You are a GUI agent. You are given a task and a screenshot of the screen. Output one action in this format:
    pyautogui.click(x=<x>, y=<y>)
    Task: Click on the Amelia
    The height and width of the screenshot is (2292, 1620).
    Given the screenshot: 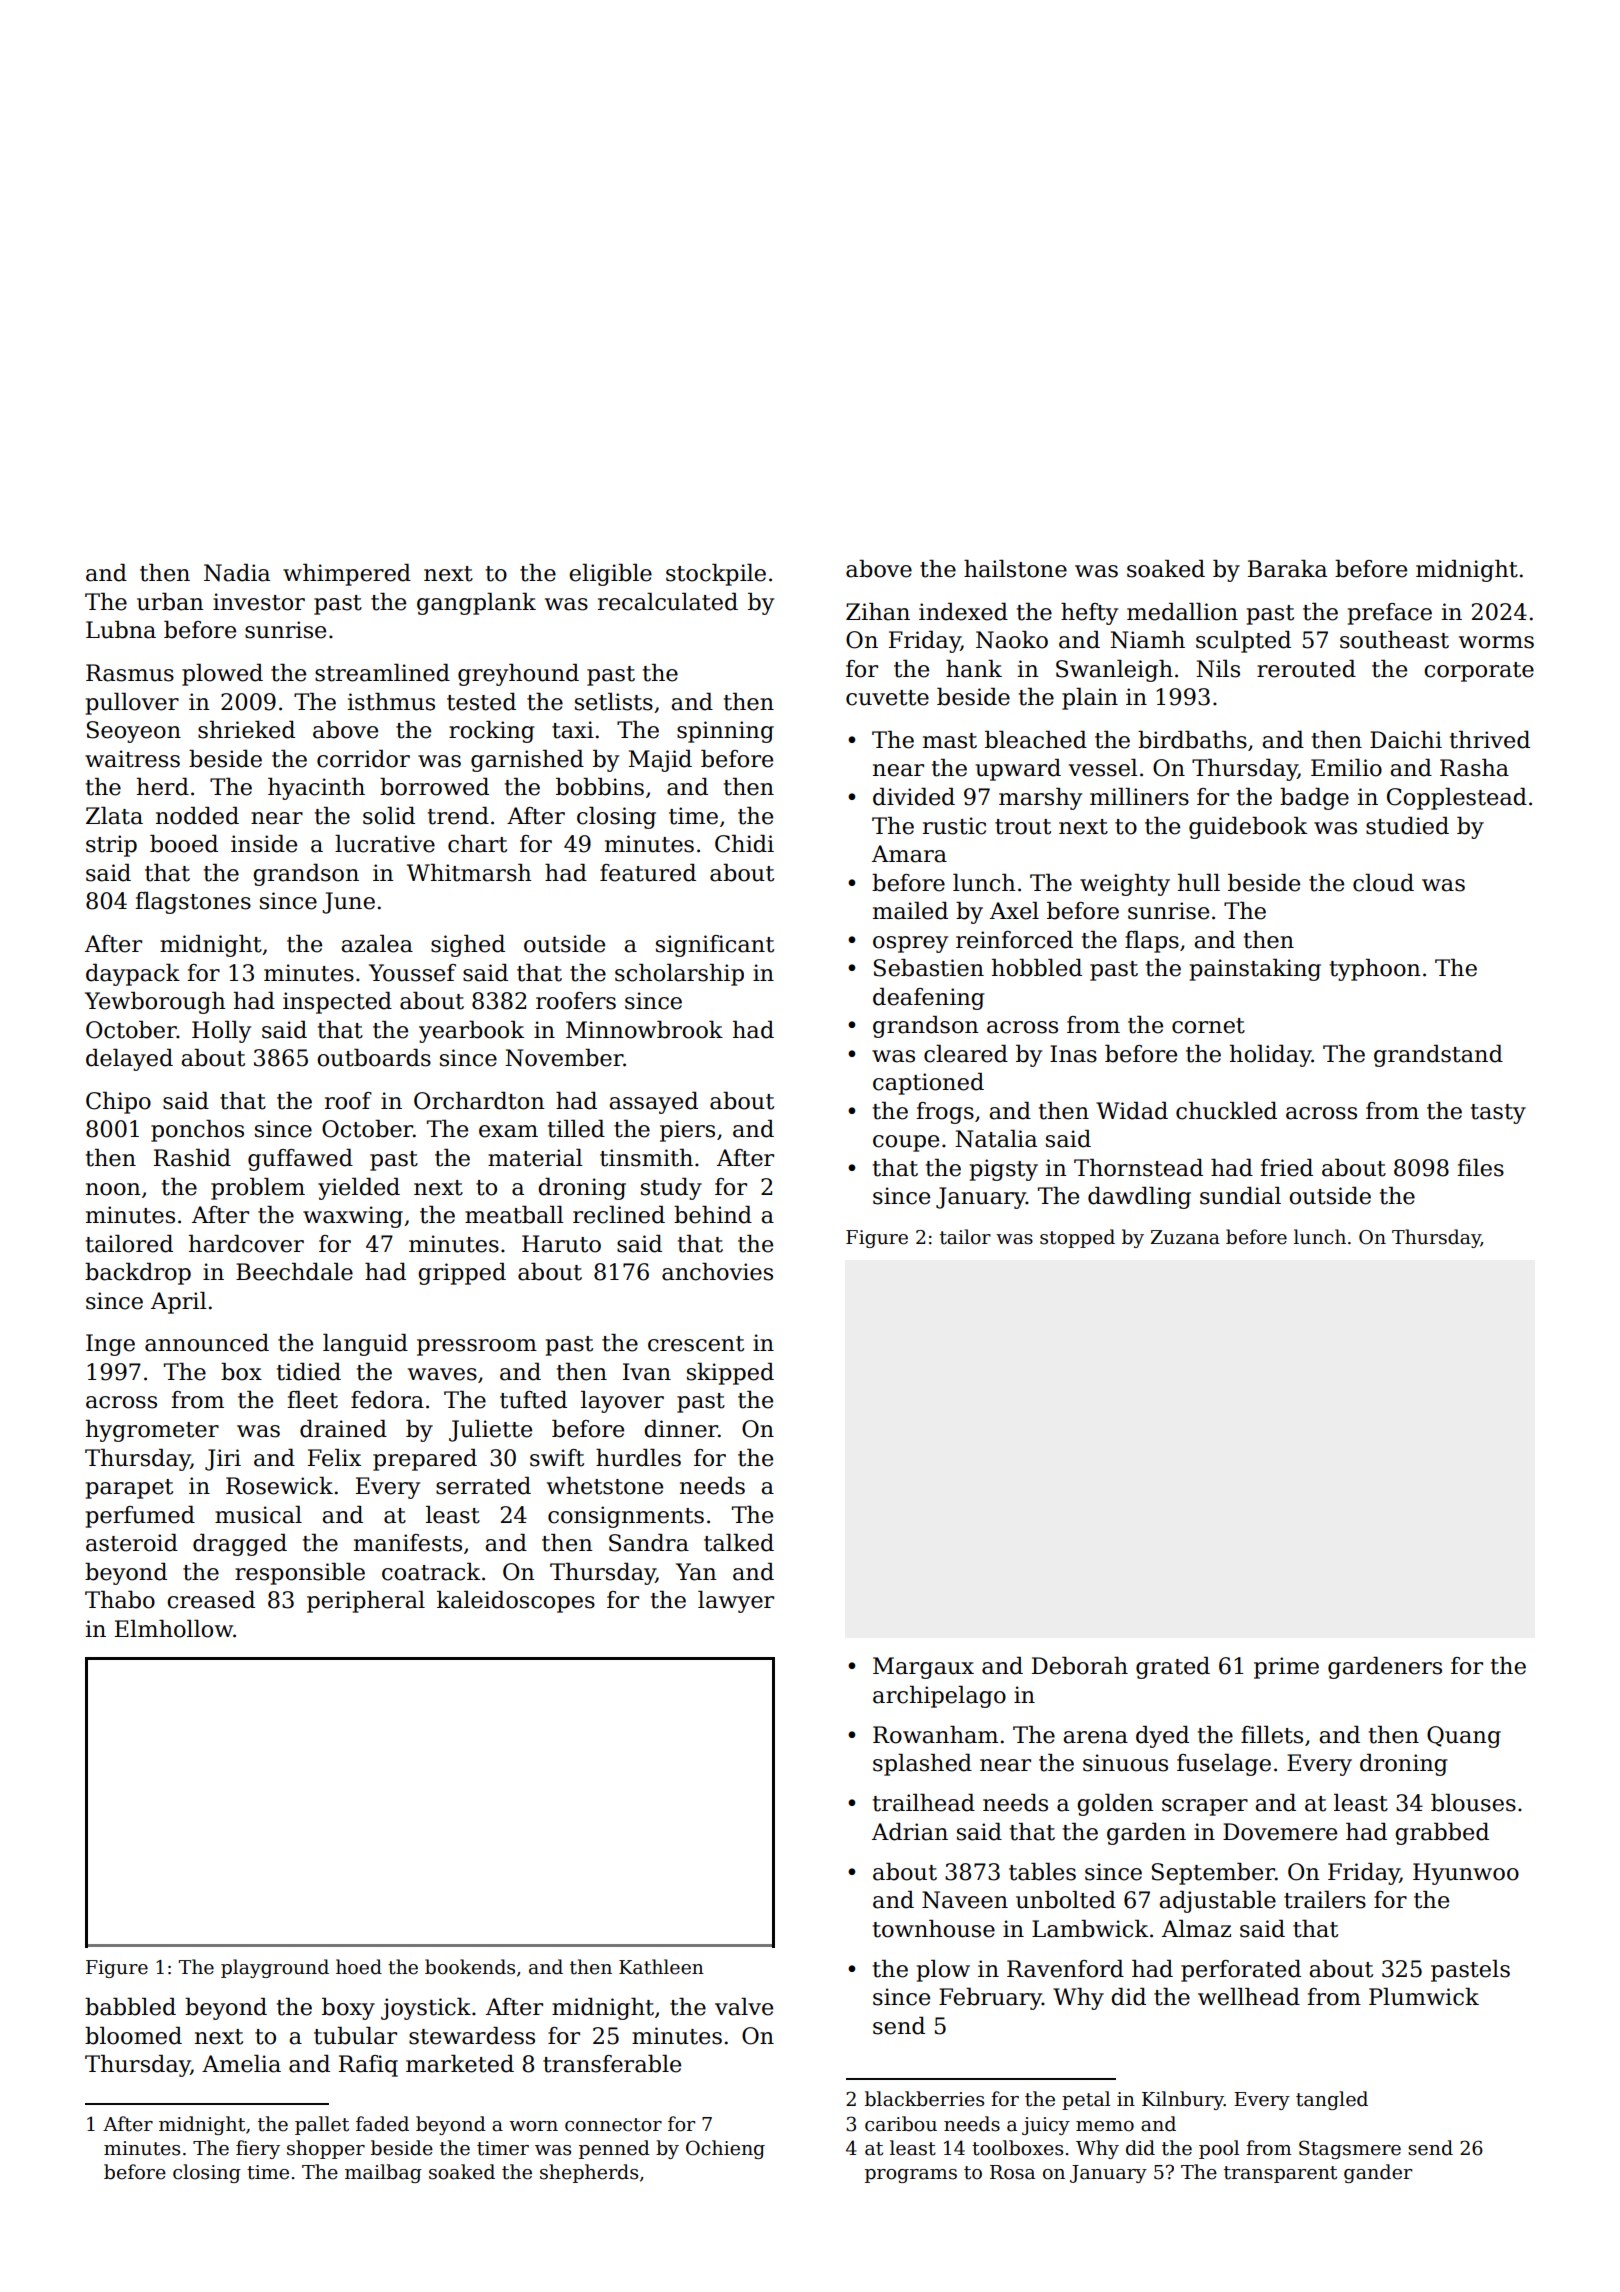 What is the action you would take?
    pyautogui.click(x=241, y=2064)
